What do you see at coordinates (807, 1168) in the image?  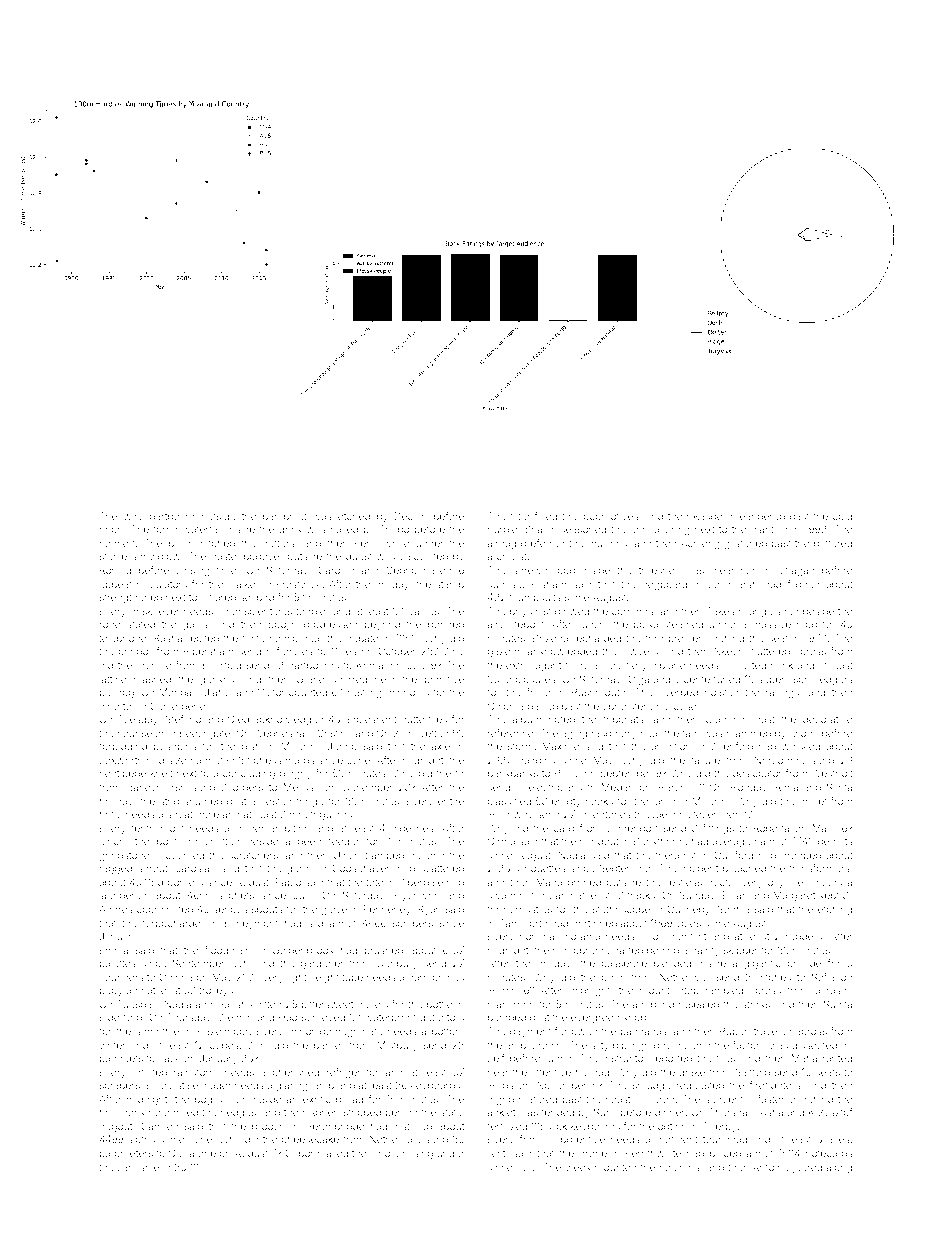 I see `jeered` at bounding box center [807, 1168].
